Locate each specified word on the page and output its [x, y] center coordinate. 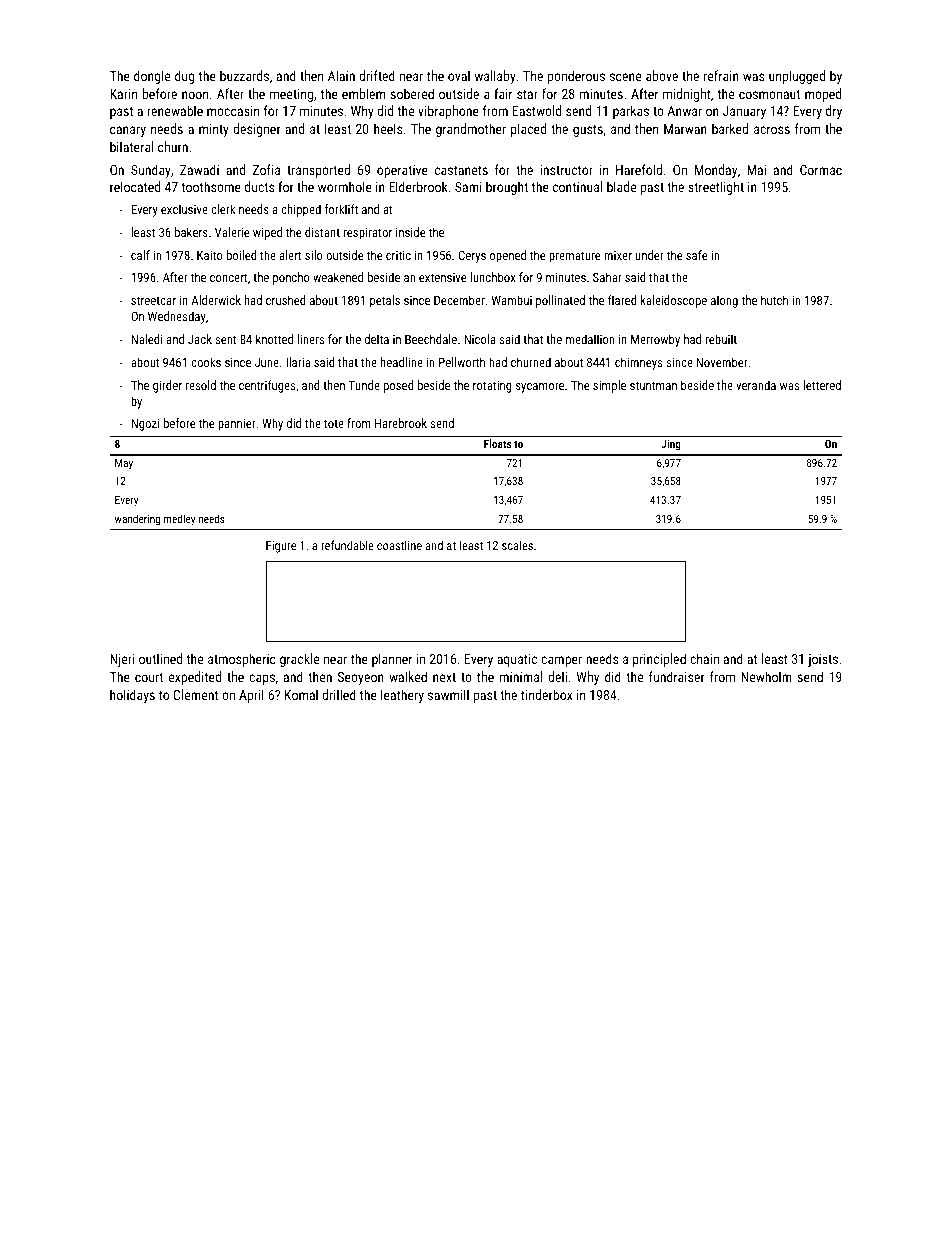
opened [508, 256]
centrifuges [267, 386]
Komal [301, 694]
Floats [497, 443]
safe [697, 255]
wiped [267, 233]
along [724, 301]
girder [167, 386]
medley [179, 520]
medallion [590, 339]
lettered [822, 385]
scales [517, 545]
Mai [756, 170]
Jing [671, 445]
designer [257, 130]
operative [402, 171]
